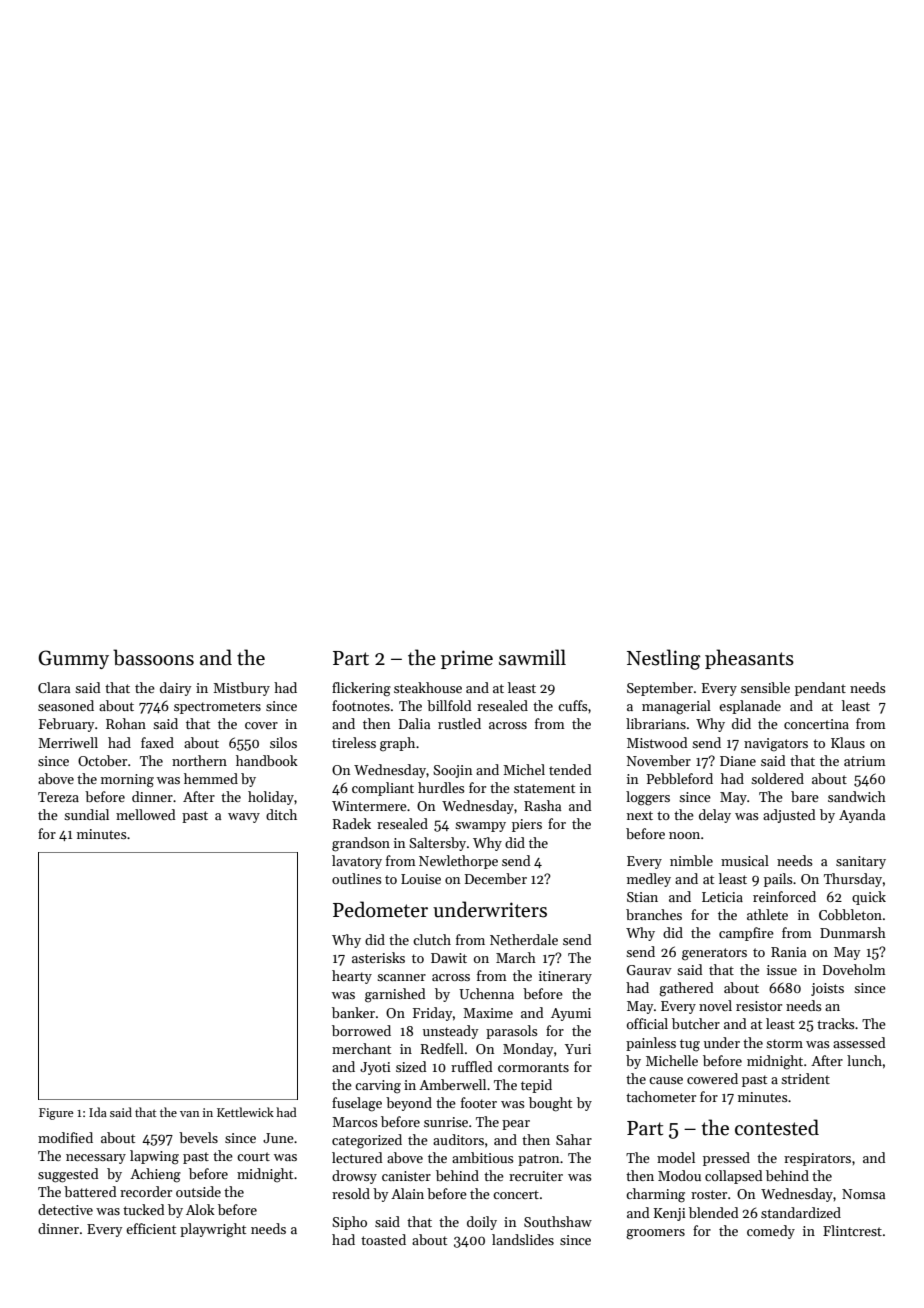 The width and height of the screenshot is (924, 1308). I want to click on court, so click(253, 1156).
